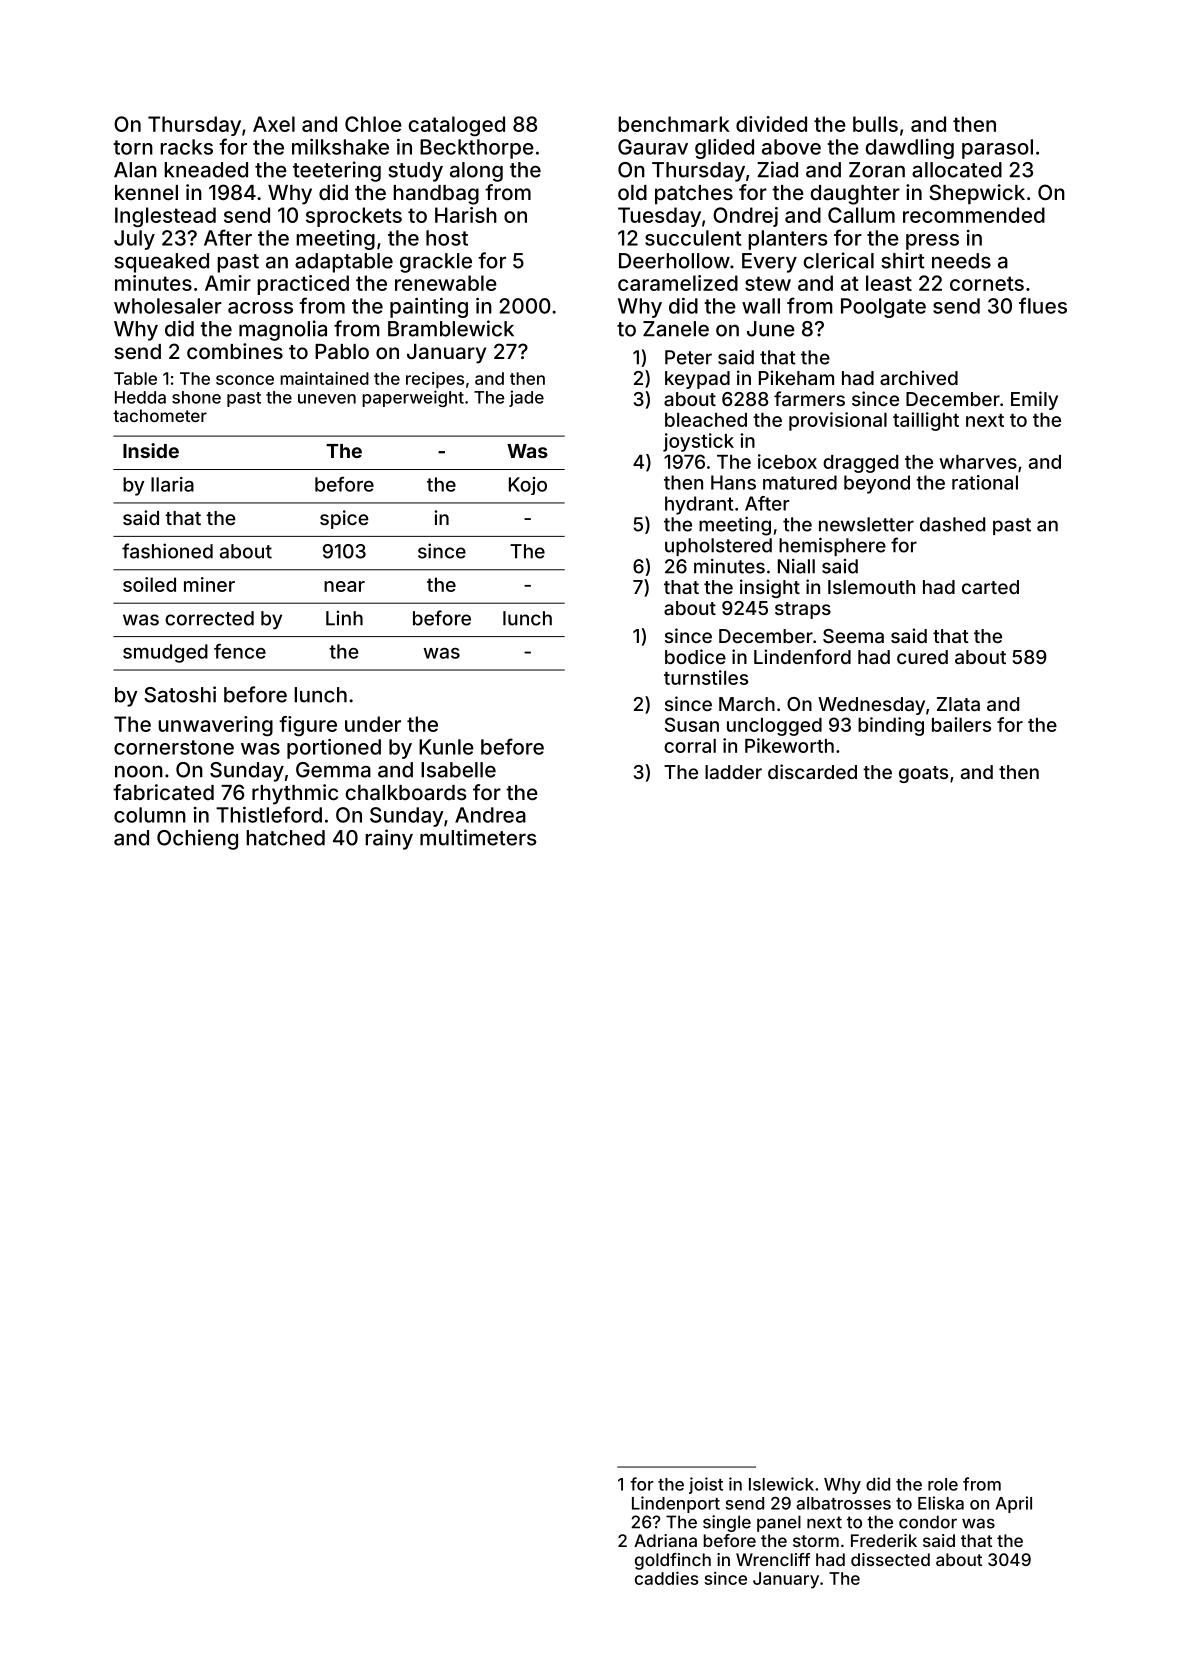 The width and height of the image is (1182, 1671). Describe the element at coordinates (490, 815) in the image. I see `Andrea` at that location.
